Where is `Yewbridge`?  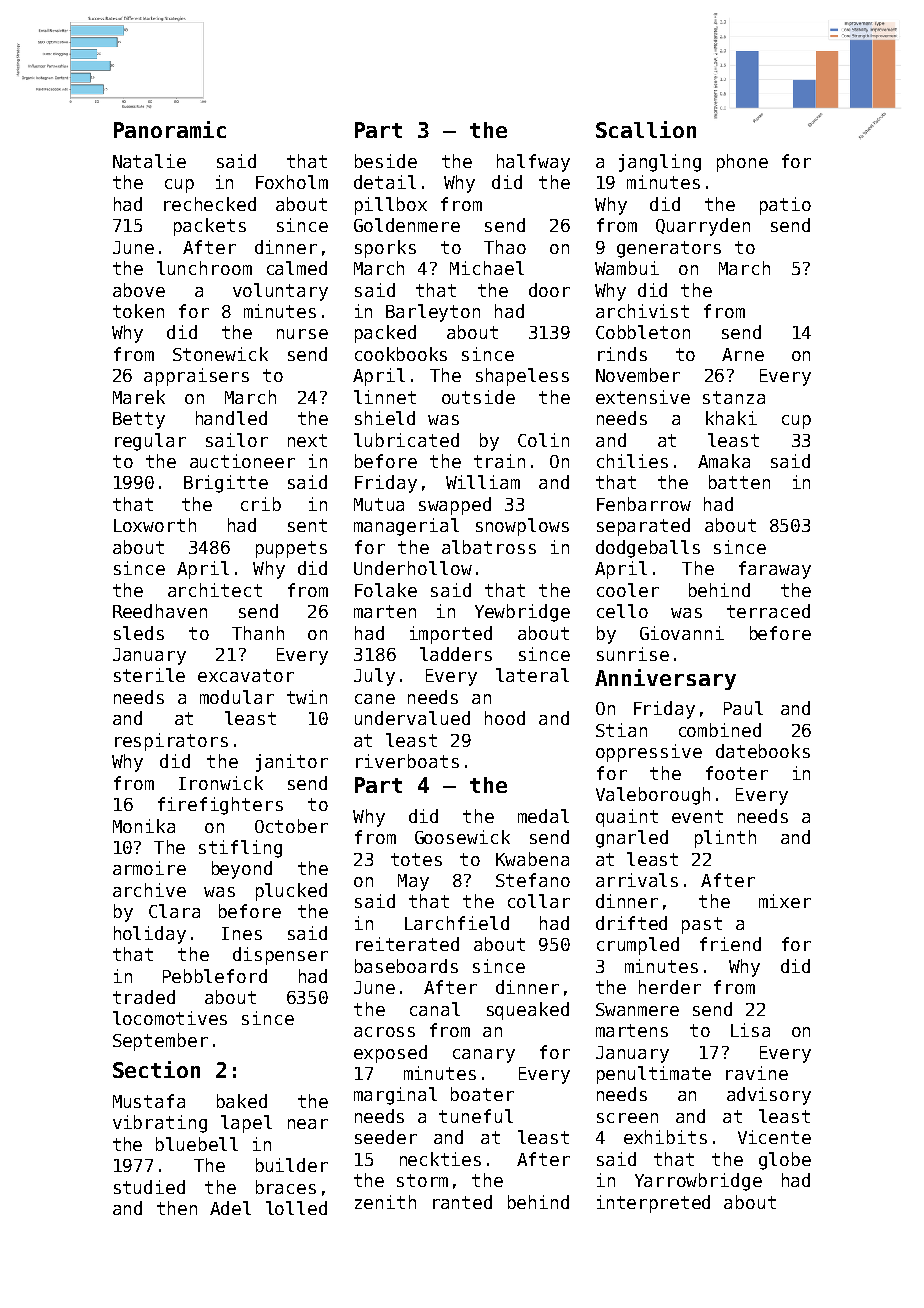
Yewbridge is located at coordinates (522, 613).
